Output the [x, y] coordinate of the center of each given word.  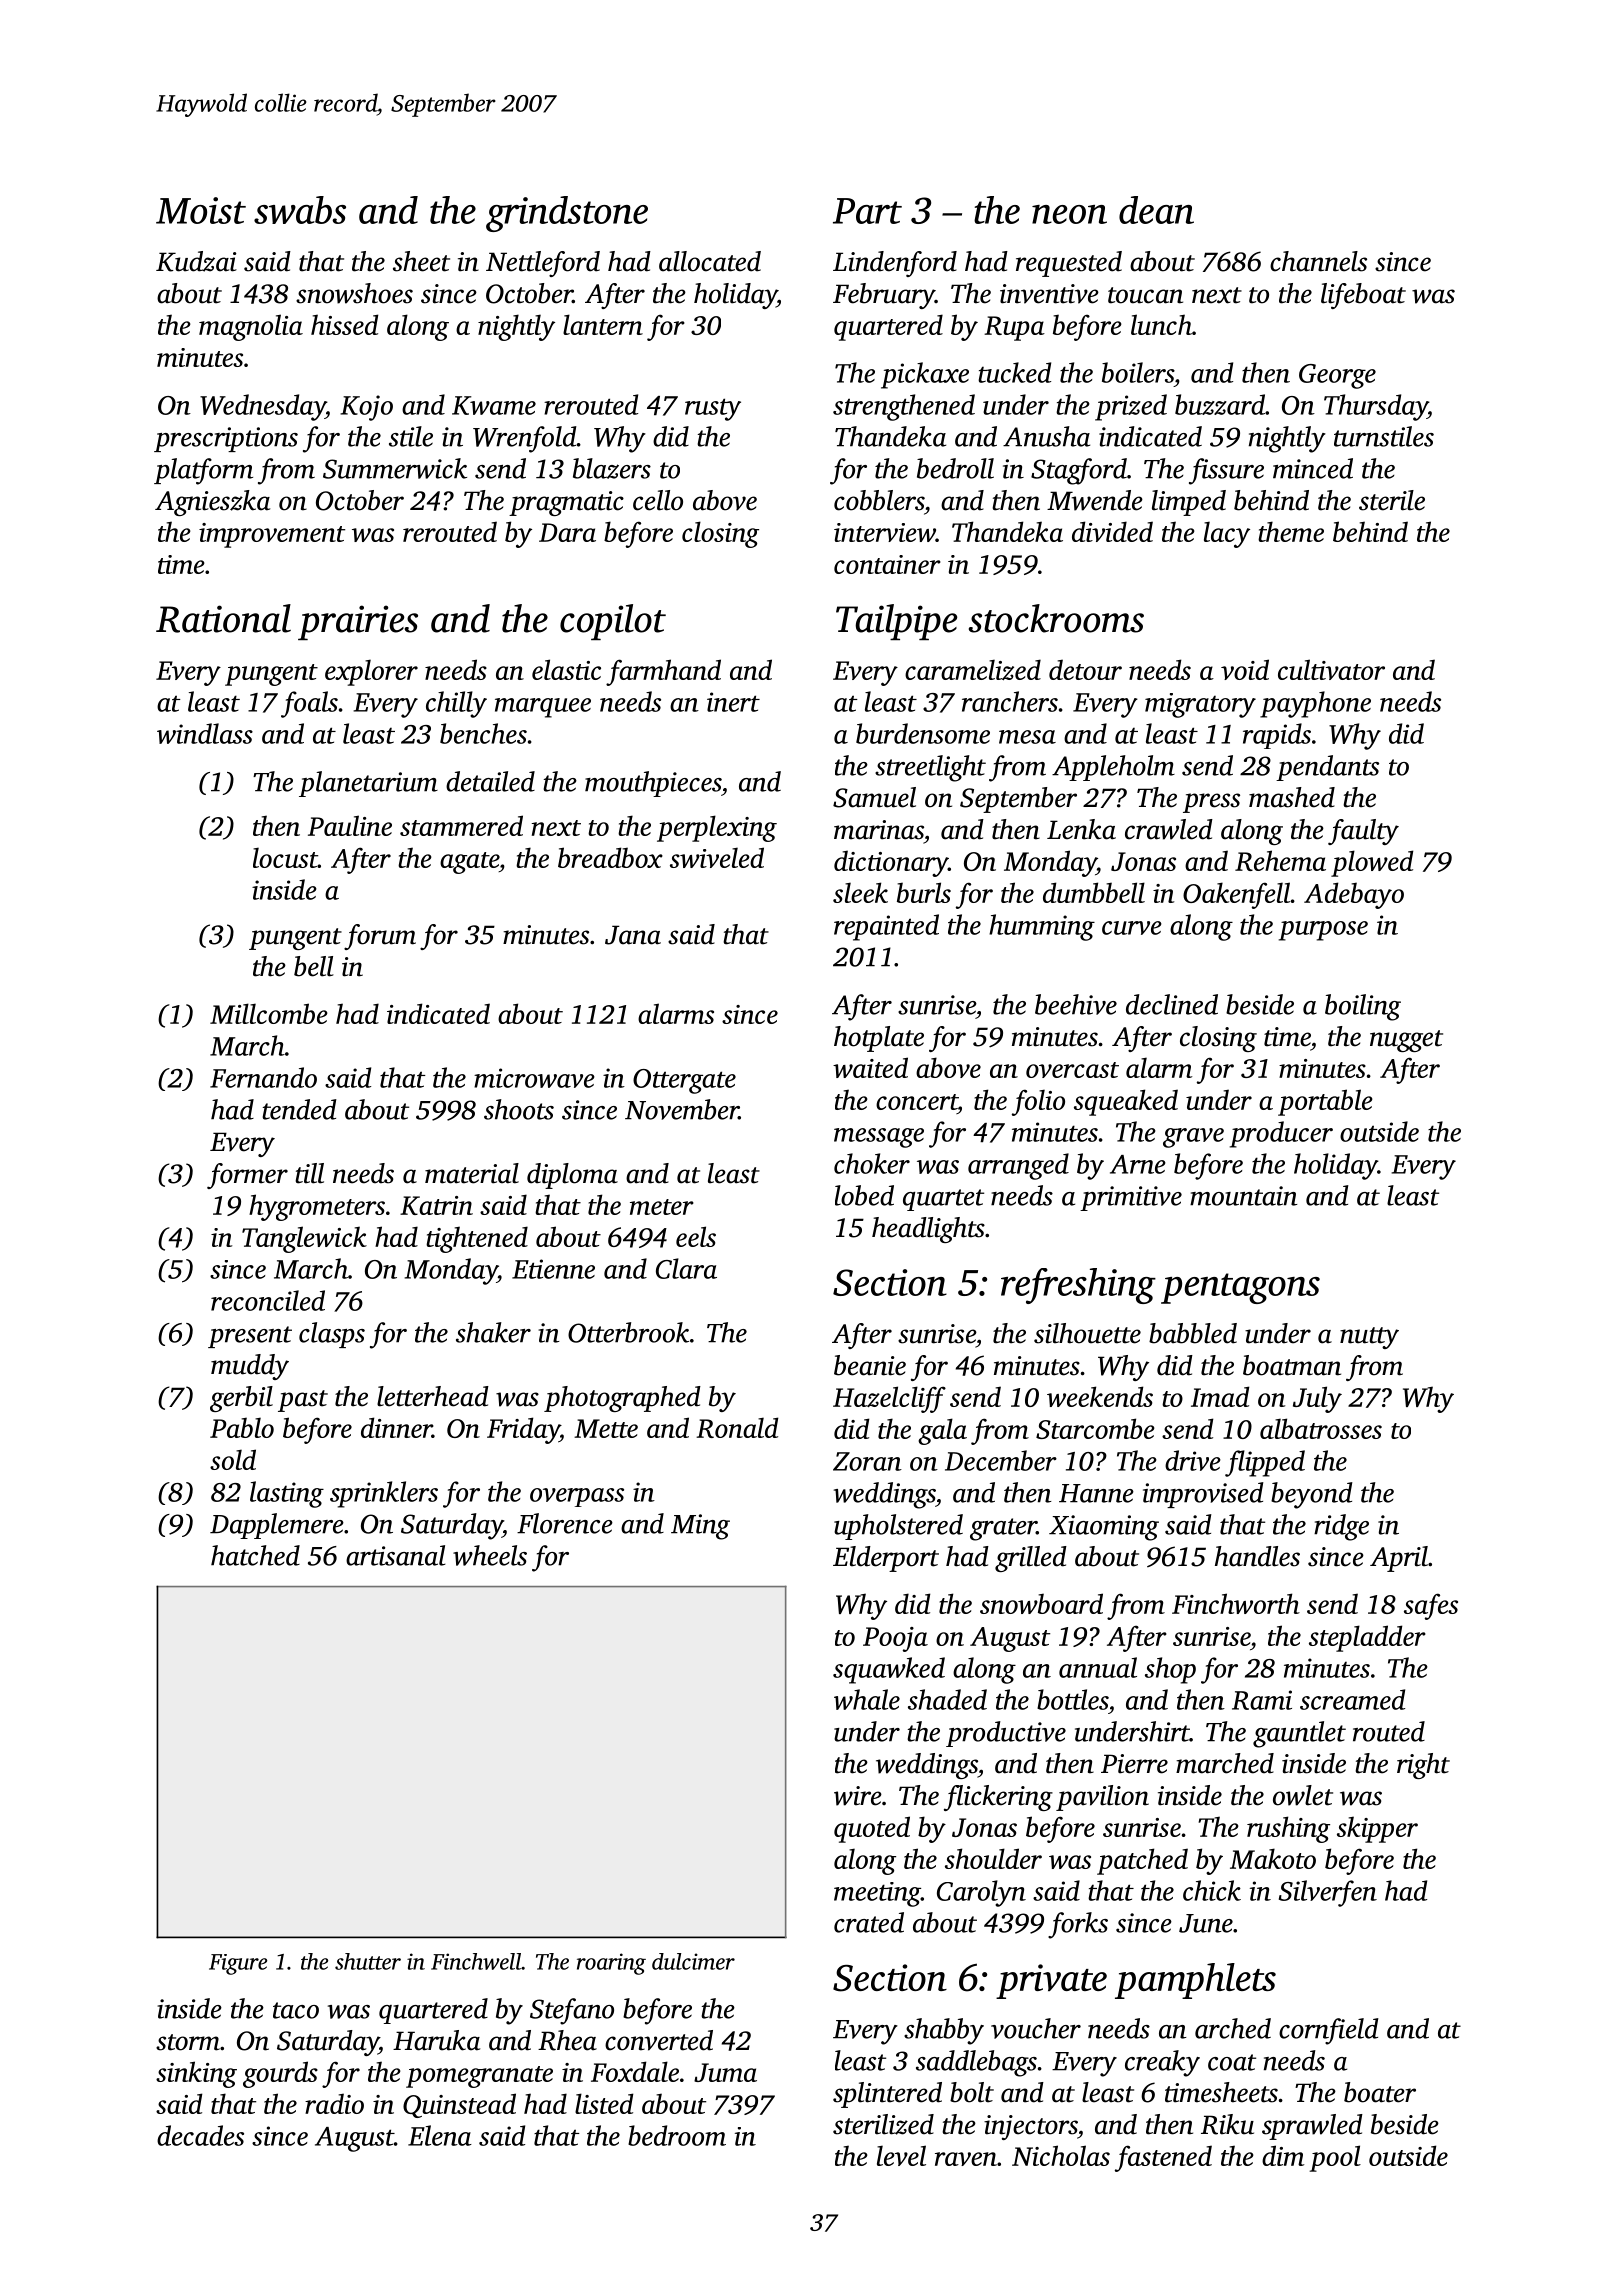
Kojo [366, 408]
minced [1313, 468]
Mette [606, 1428]
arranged [1018, 1166]
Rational [223, 618]
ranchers [1010, 701]
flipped [1265, 1463]
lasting [287, 1494]
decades [200, 2135]
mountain [1244, 1196]
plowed [1372, 863]
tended [299, 1109]
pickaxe [925, 375]
